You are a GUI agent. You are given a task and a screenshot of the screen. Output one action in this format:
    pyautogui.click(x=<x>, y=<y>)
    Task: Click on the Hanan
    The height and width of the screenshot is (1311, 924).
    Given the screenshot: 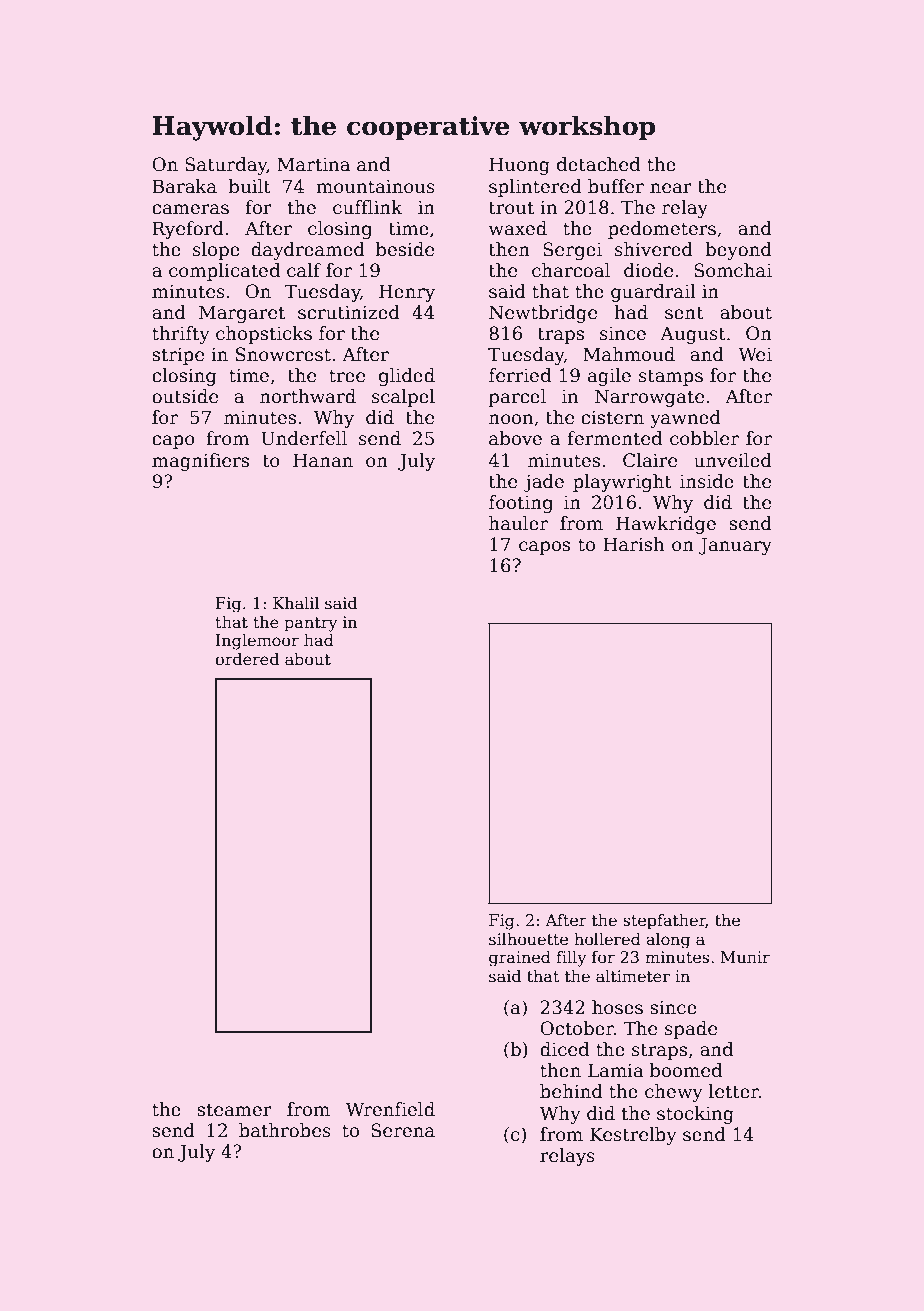 What is the action you would take?
    pyautogui.click(x=323, y=460)
